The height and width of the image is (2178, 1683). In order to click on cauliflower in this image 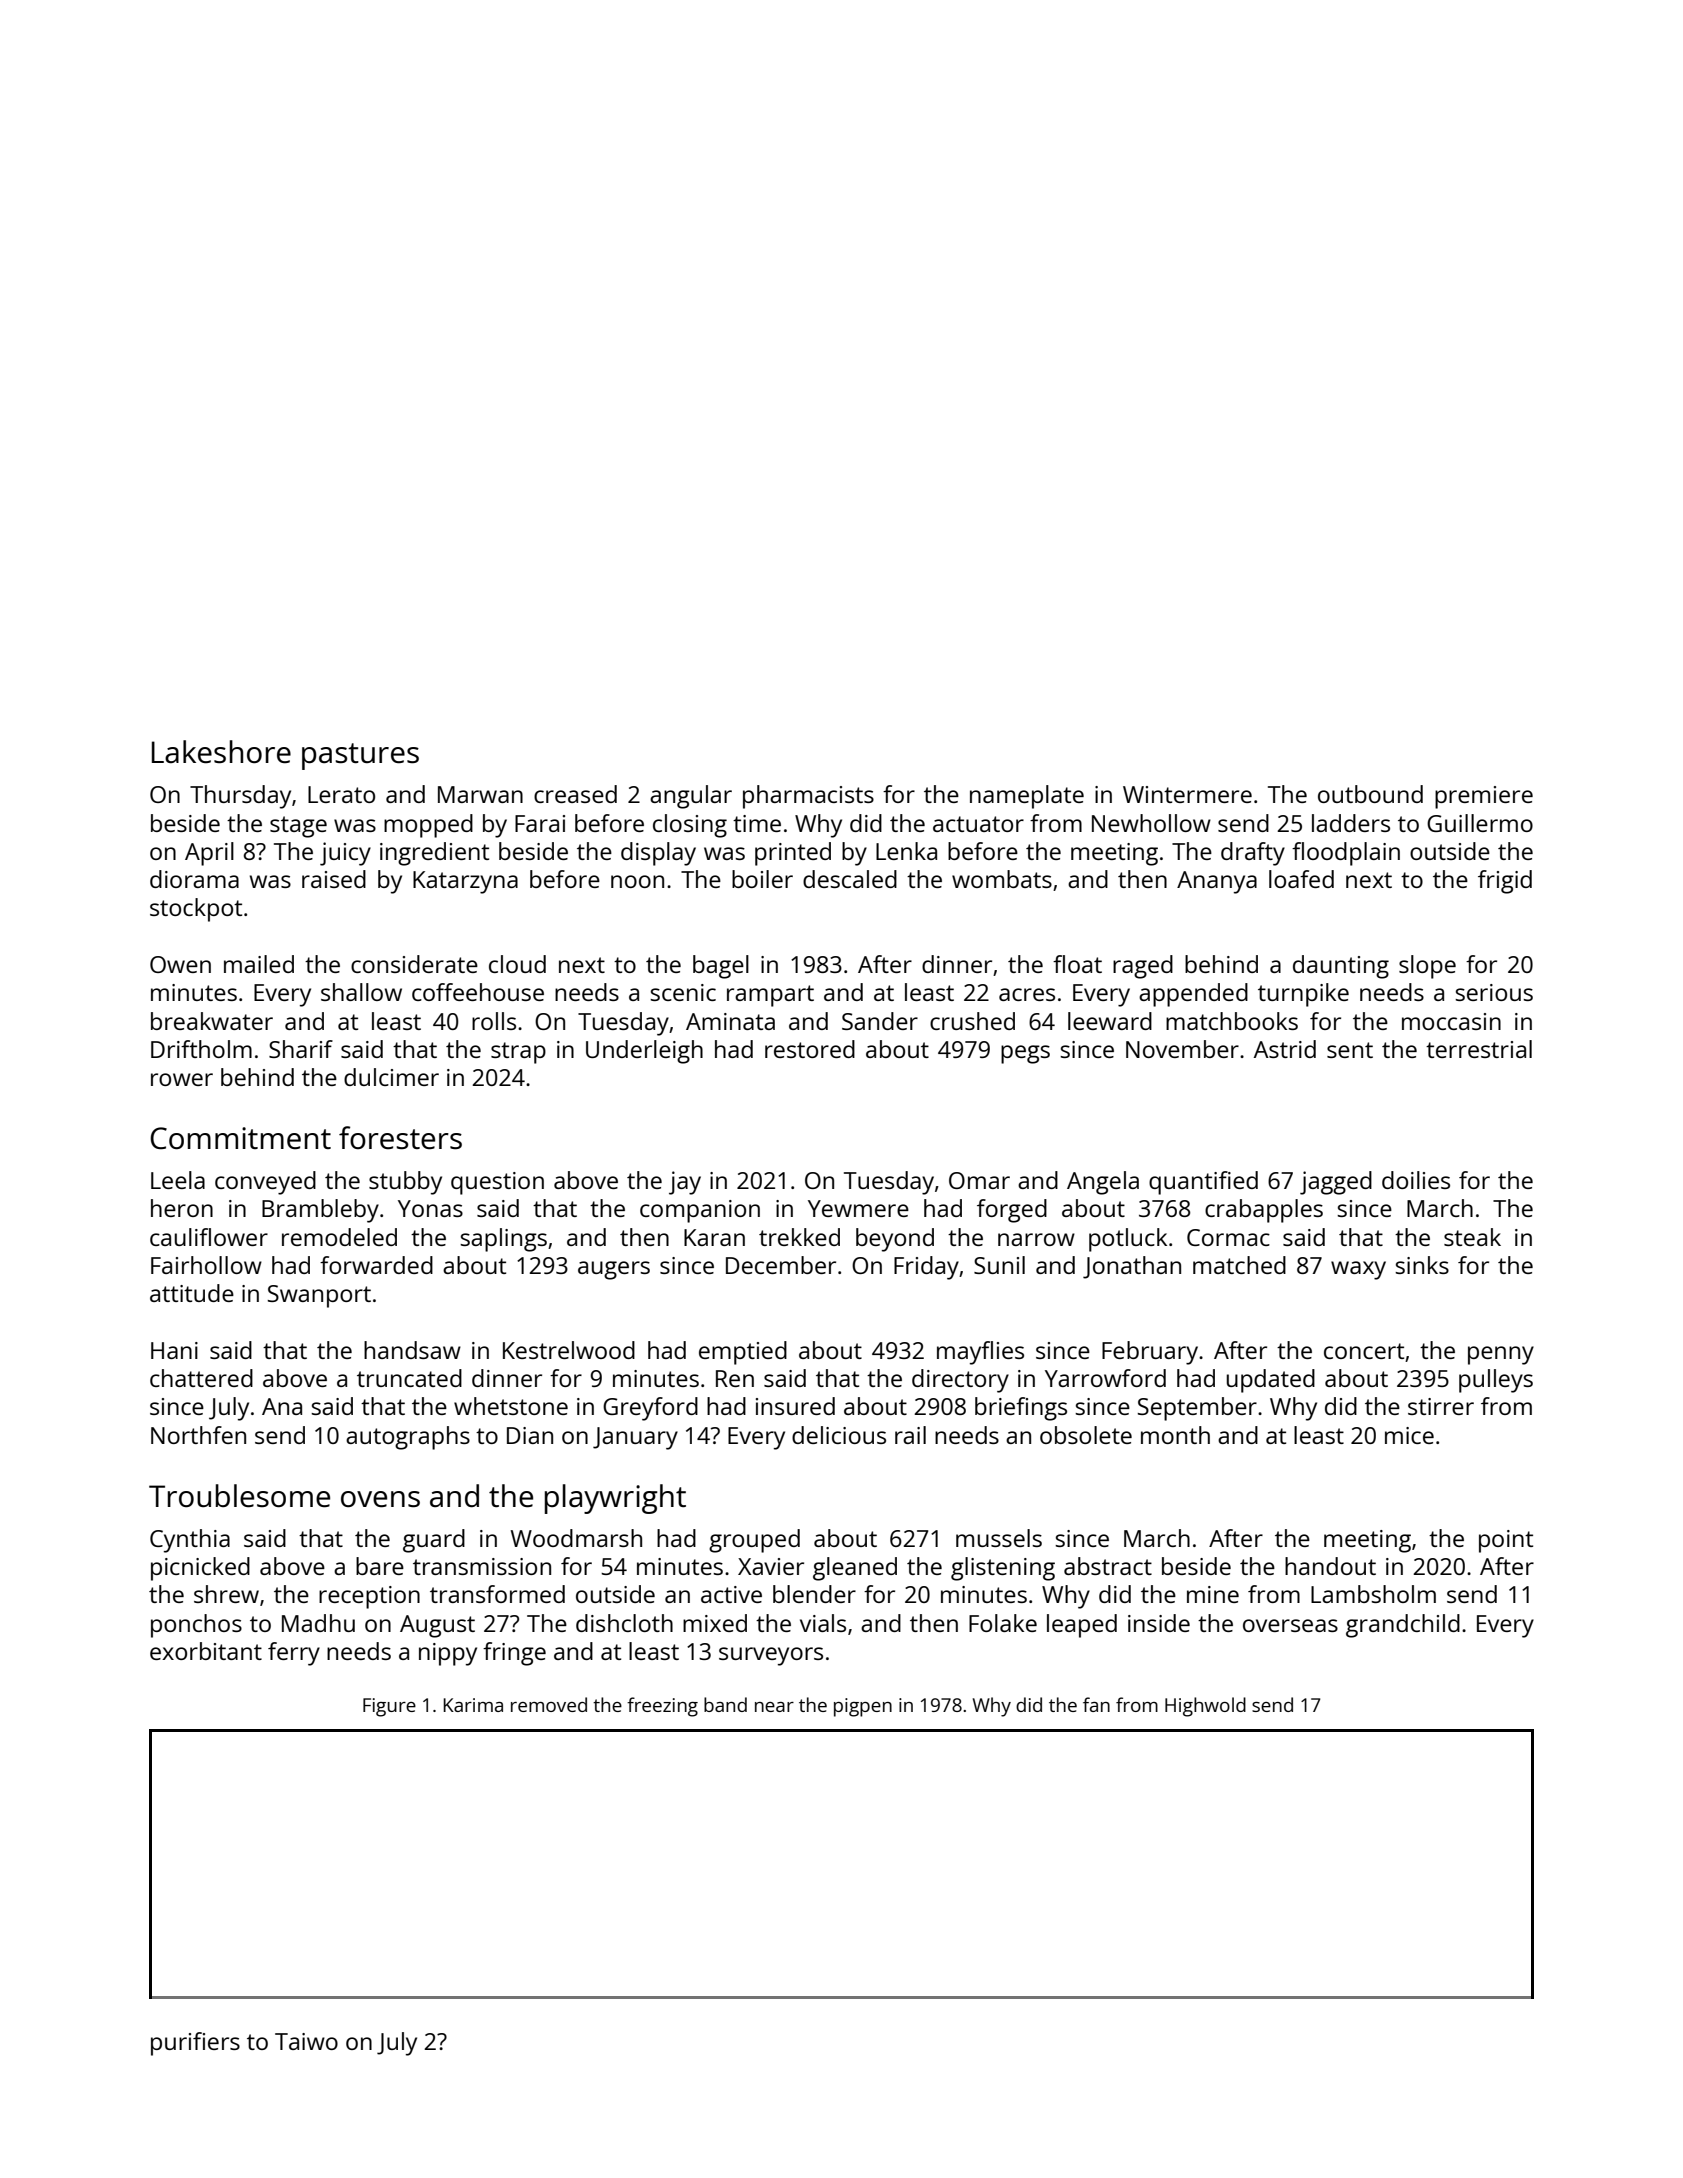, I will do `click(209, 1237)`.
